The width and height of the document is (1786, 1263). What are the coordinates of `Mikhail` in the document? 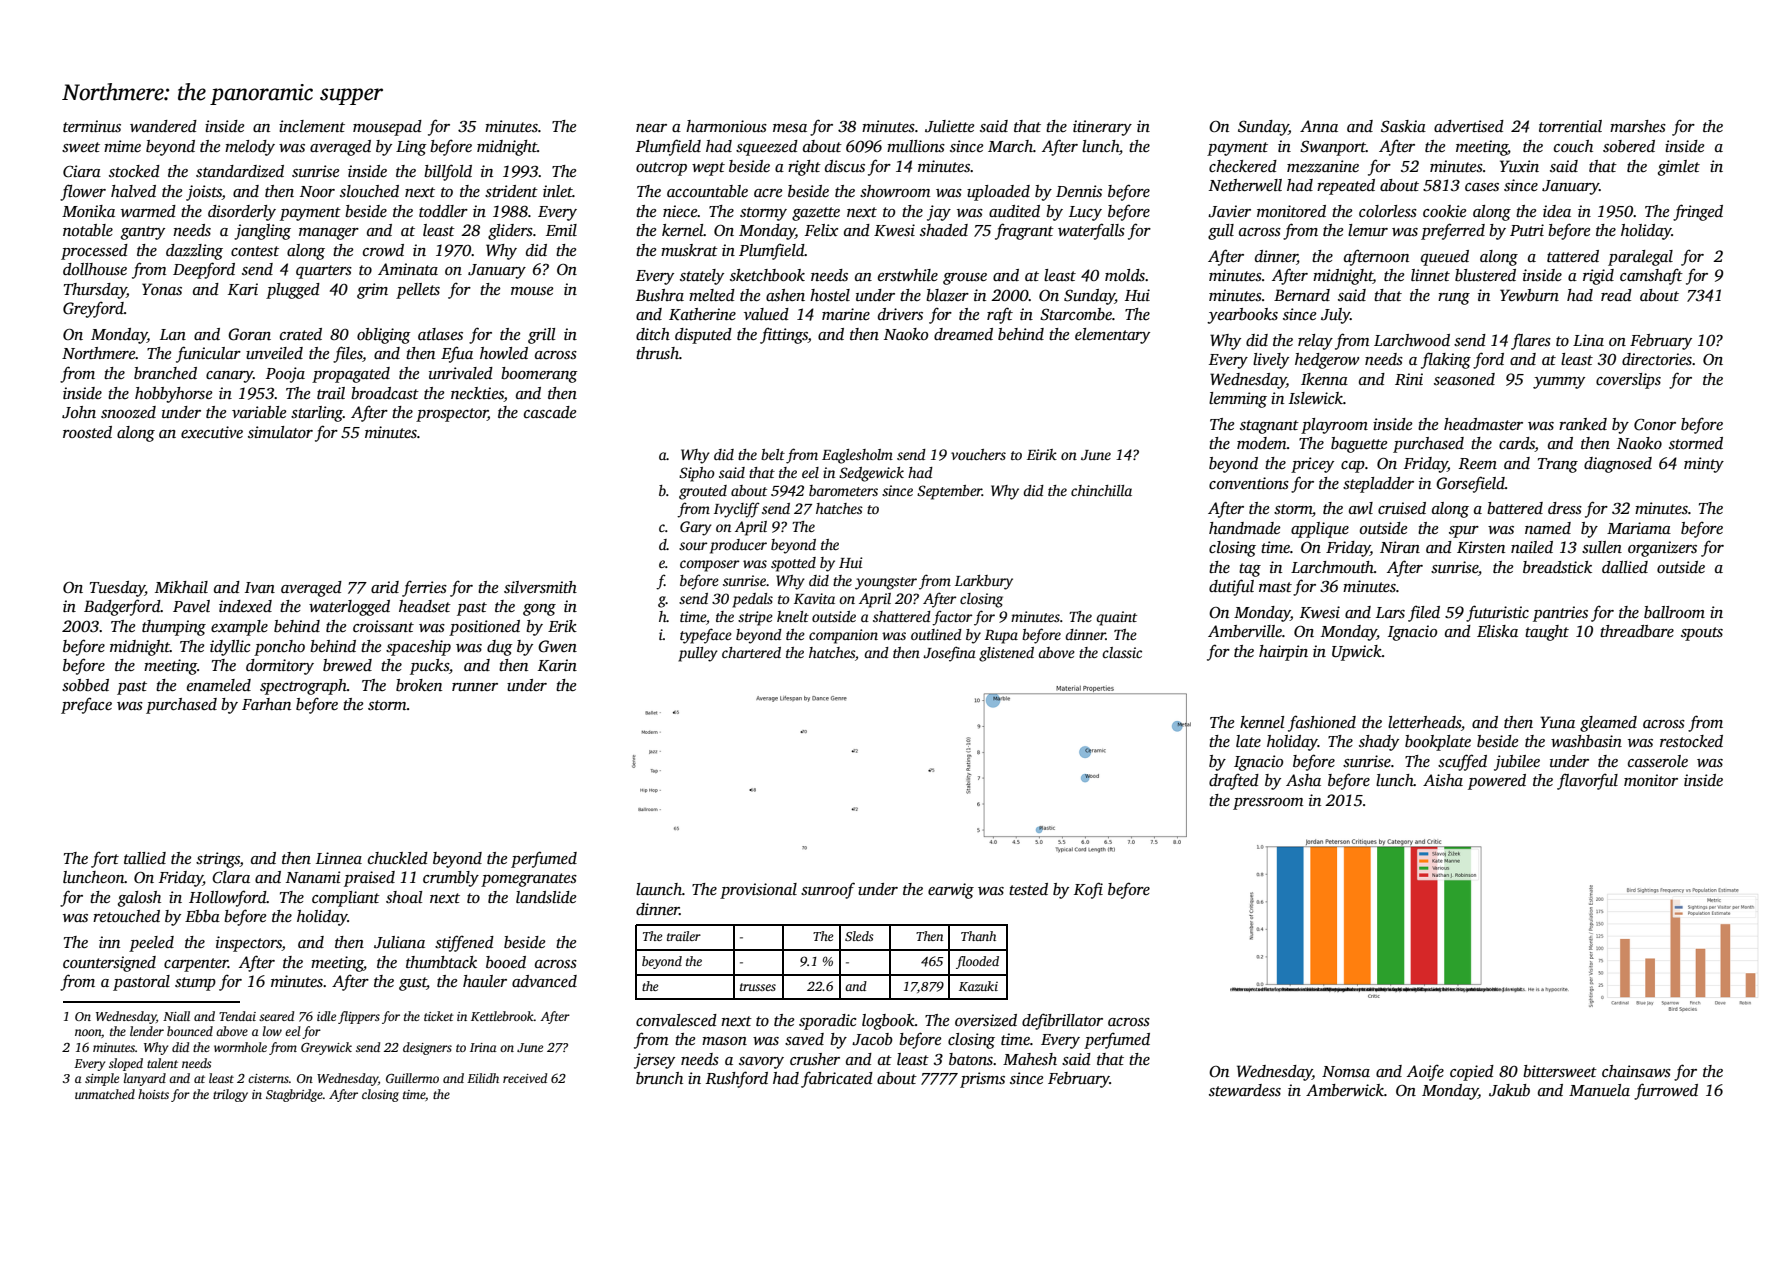 It's located at (181, 587).
